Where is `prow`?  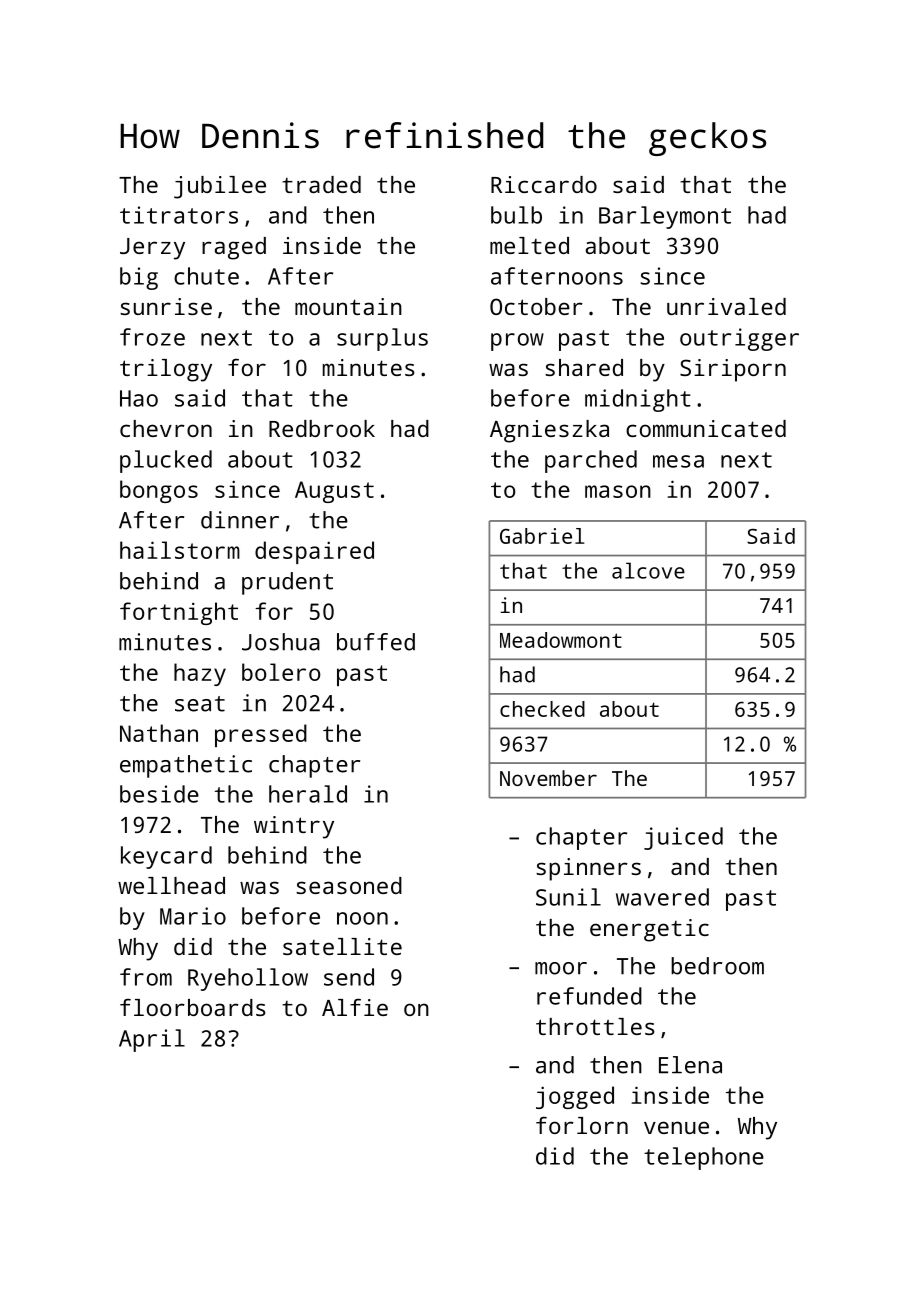
prow is located at coordinates (517, 342).
